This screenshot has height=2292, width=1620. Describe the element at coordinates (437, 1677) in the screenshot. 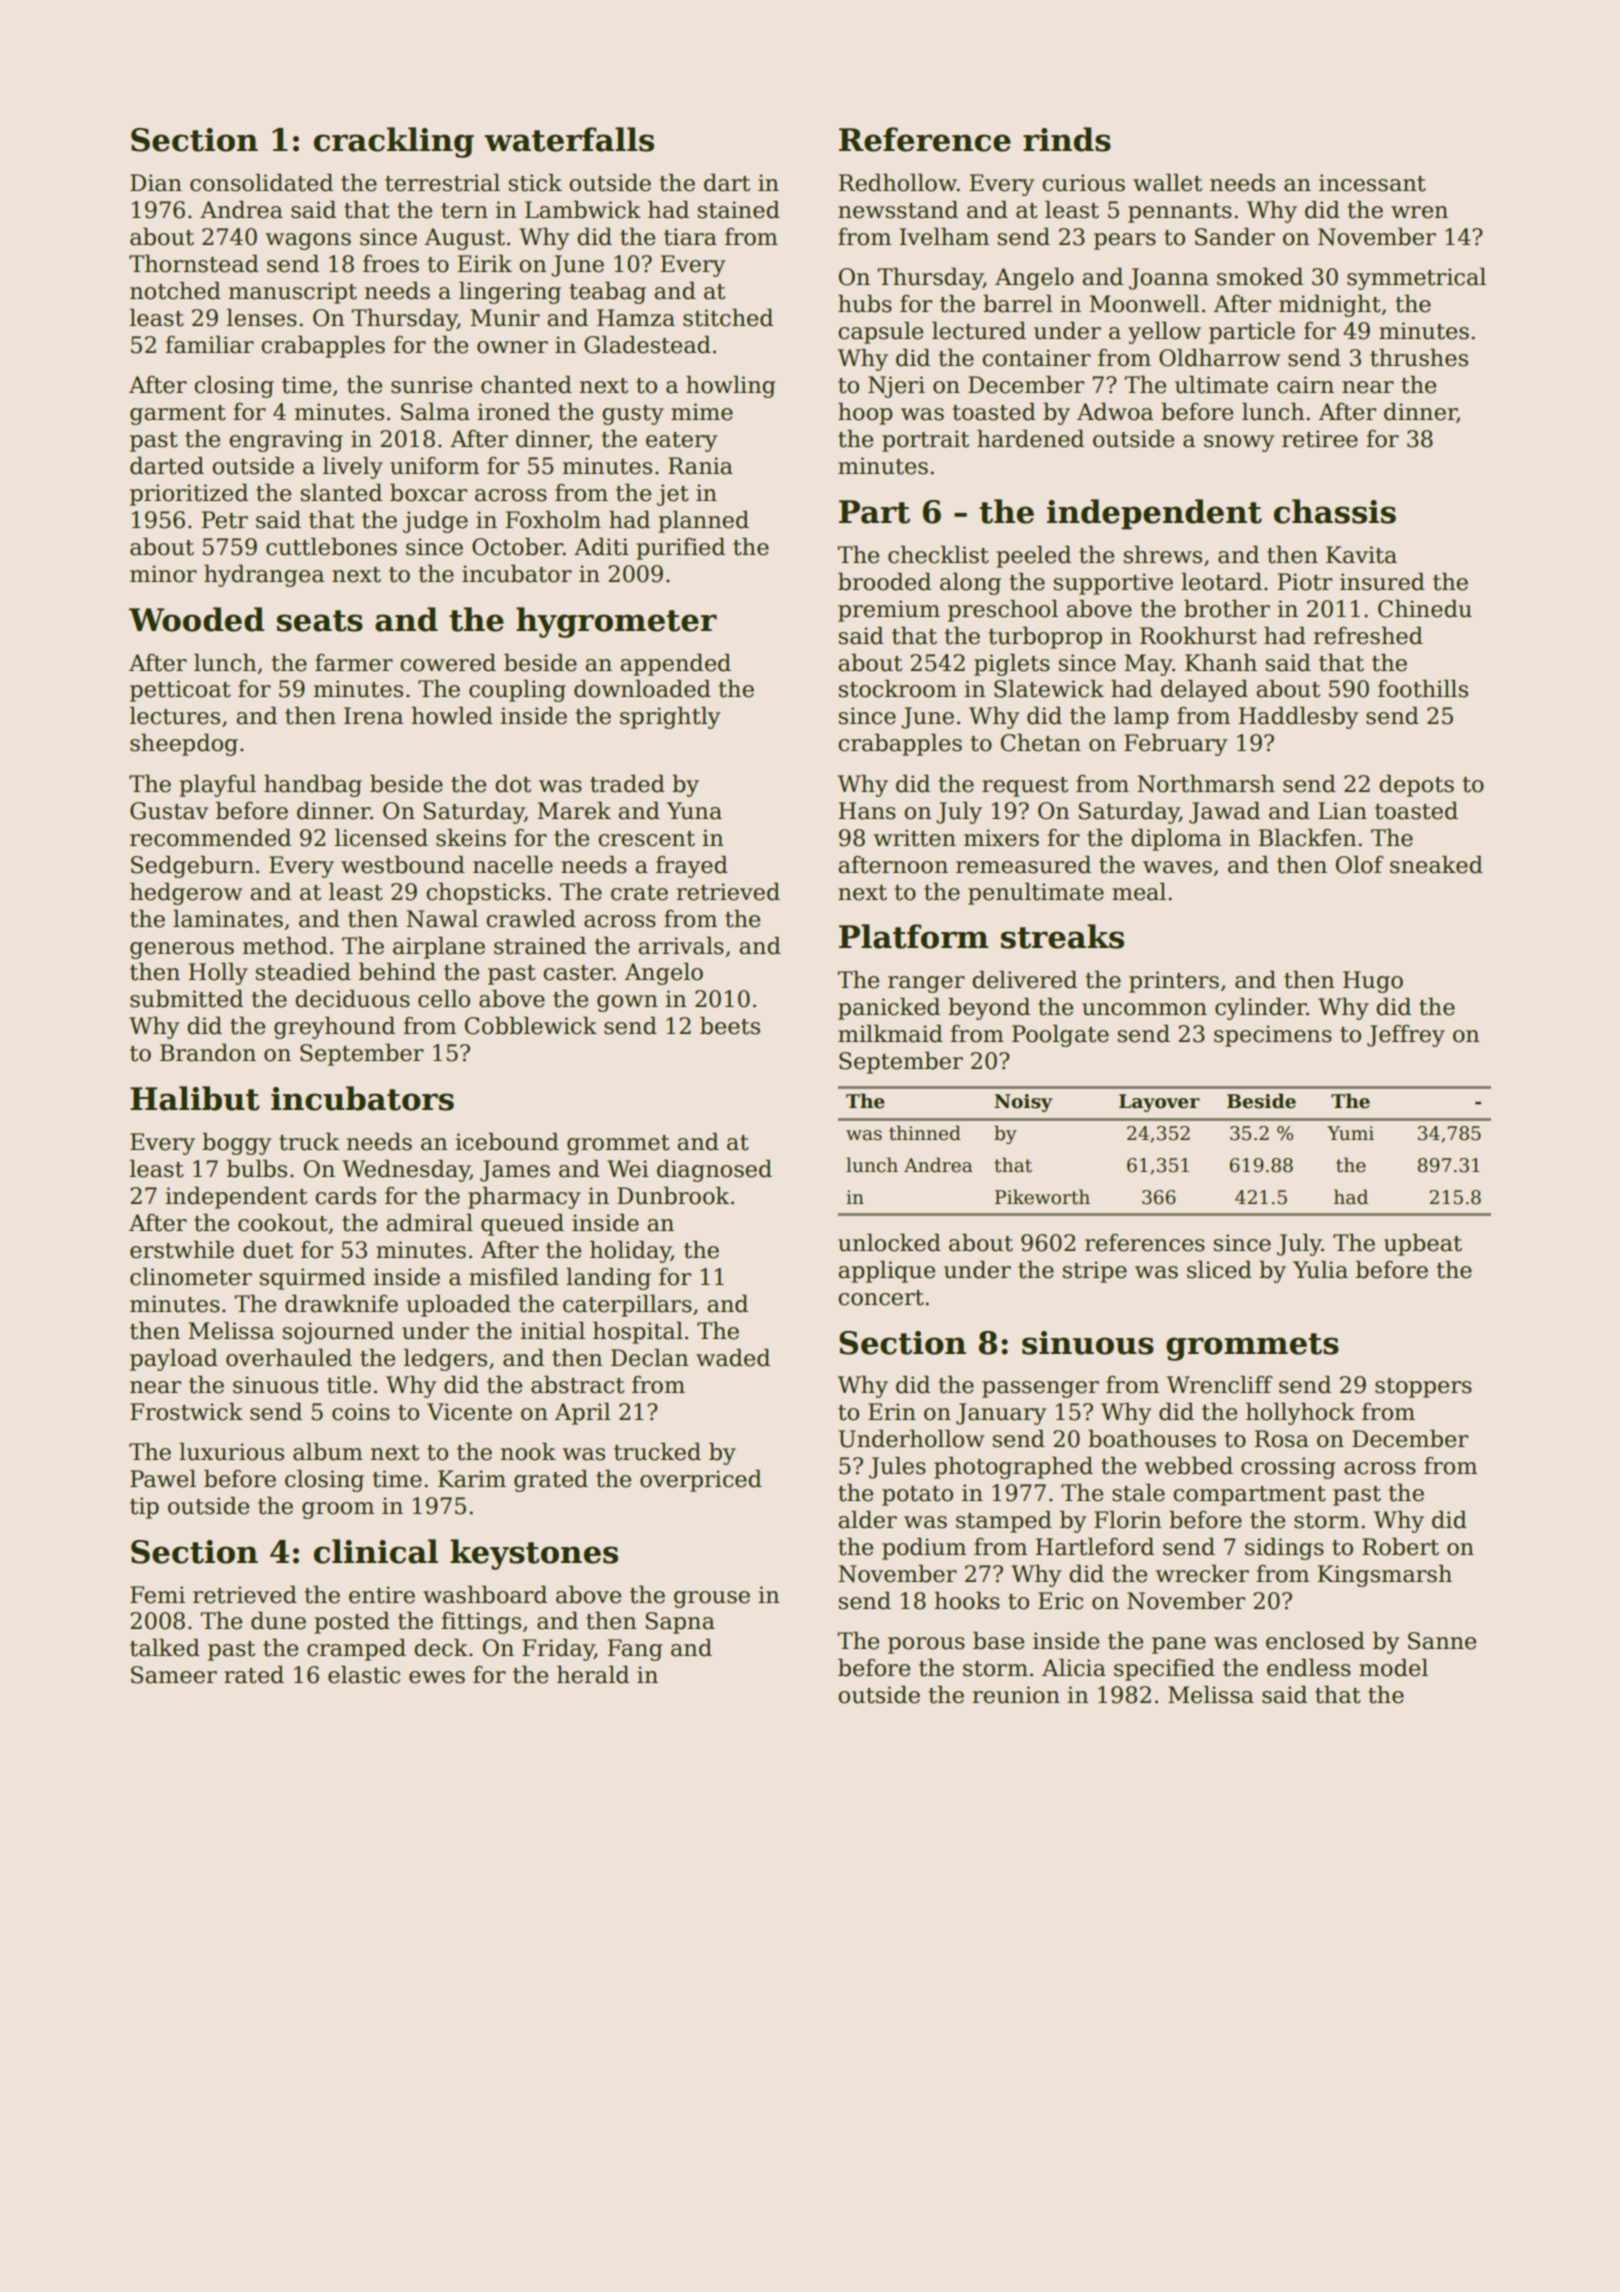

I see `ewes` at that location.
